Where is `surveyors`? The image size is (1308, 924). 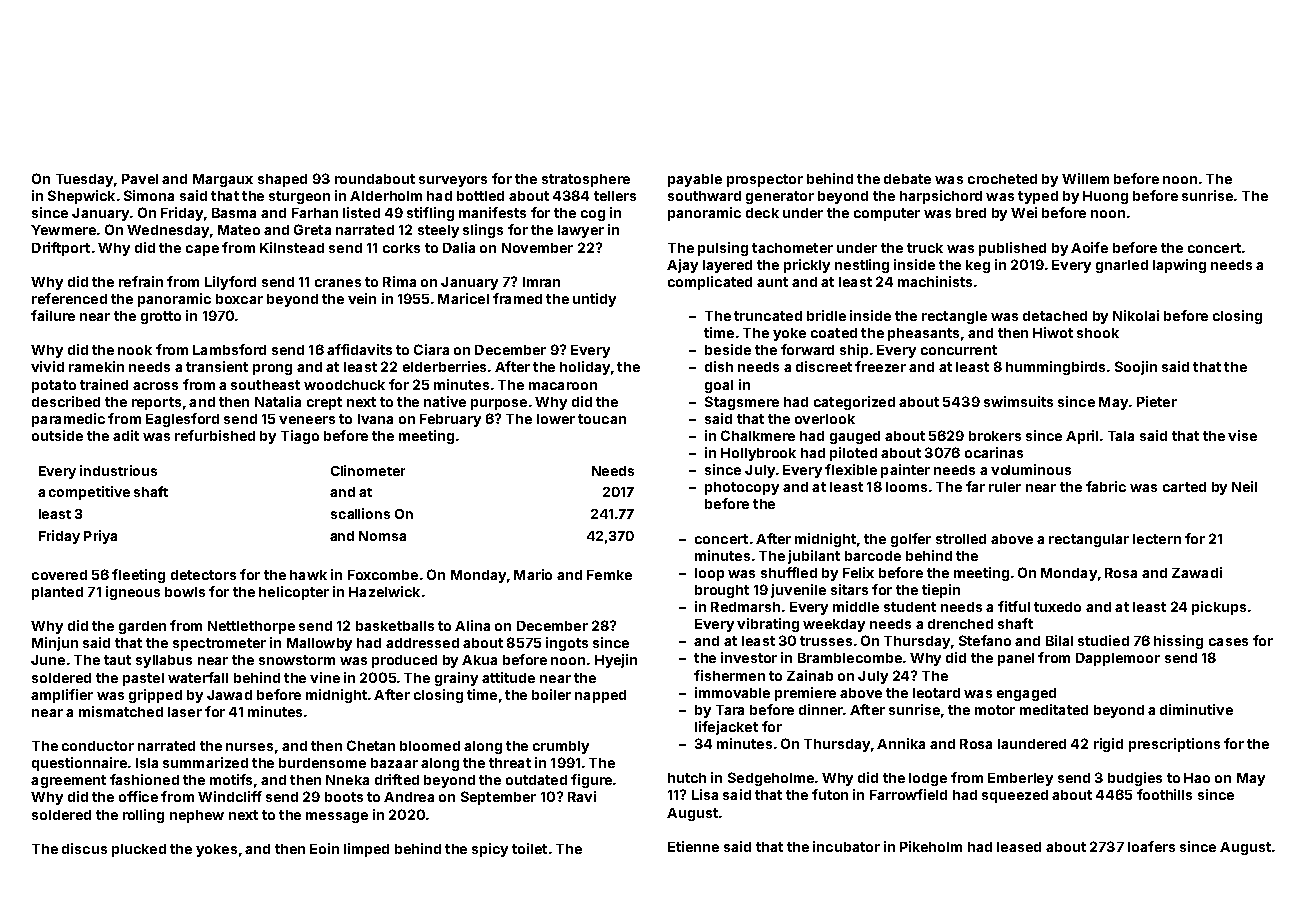 surveyors is located at coordinates (453, 181).
